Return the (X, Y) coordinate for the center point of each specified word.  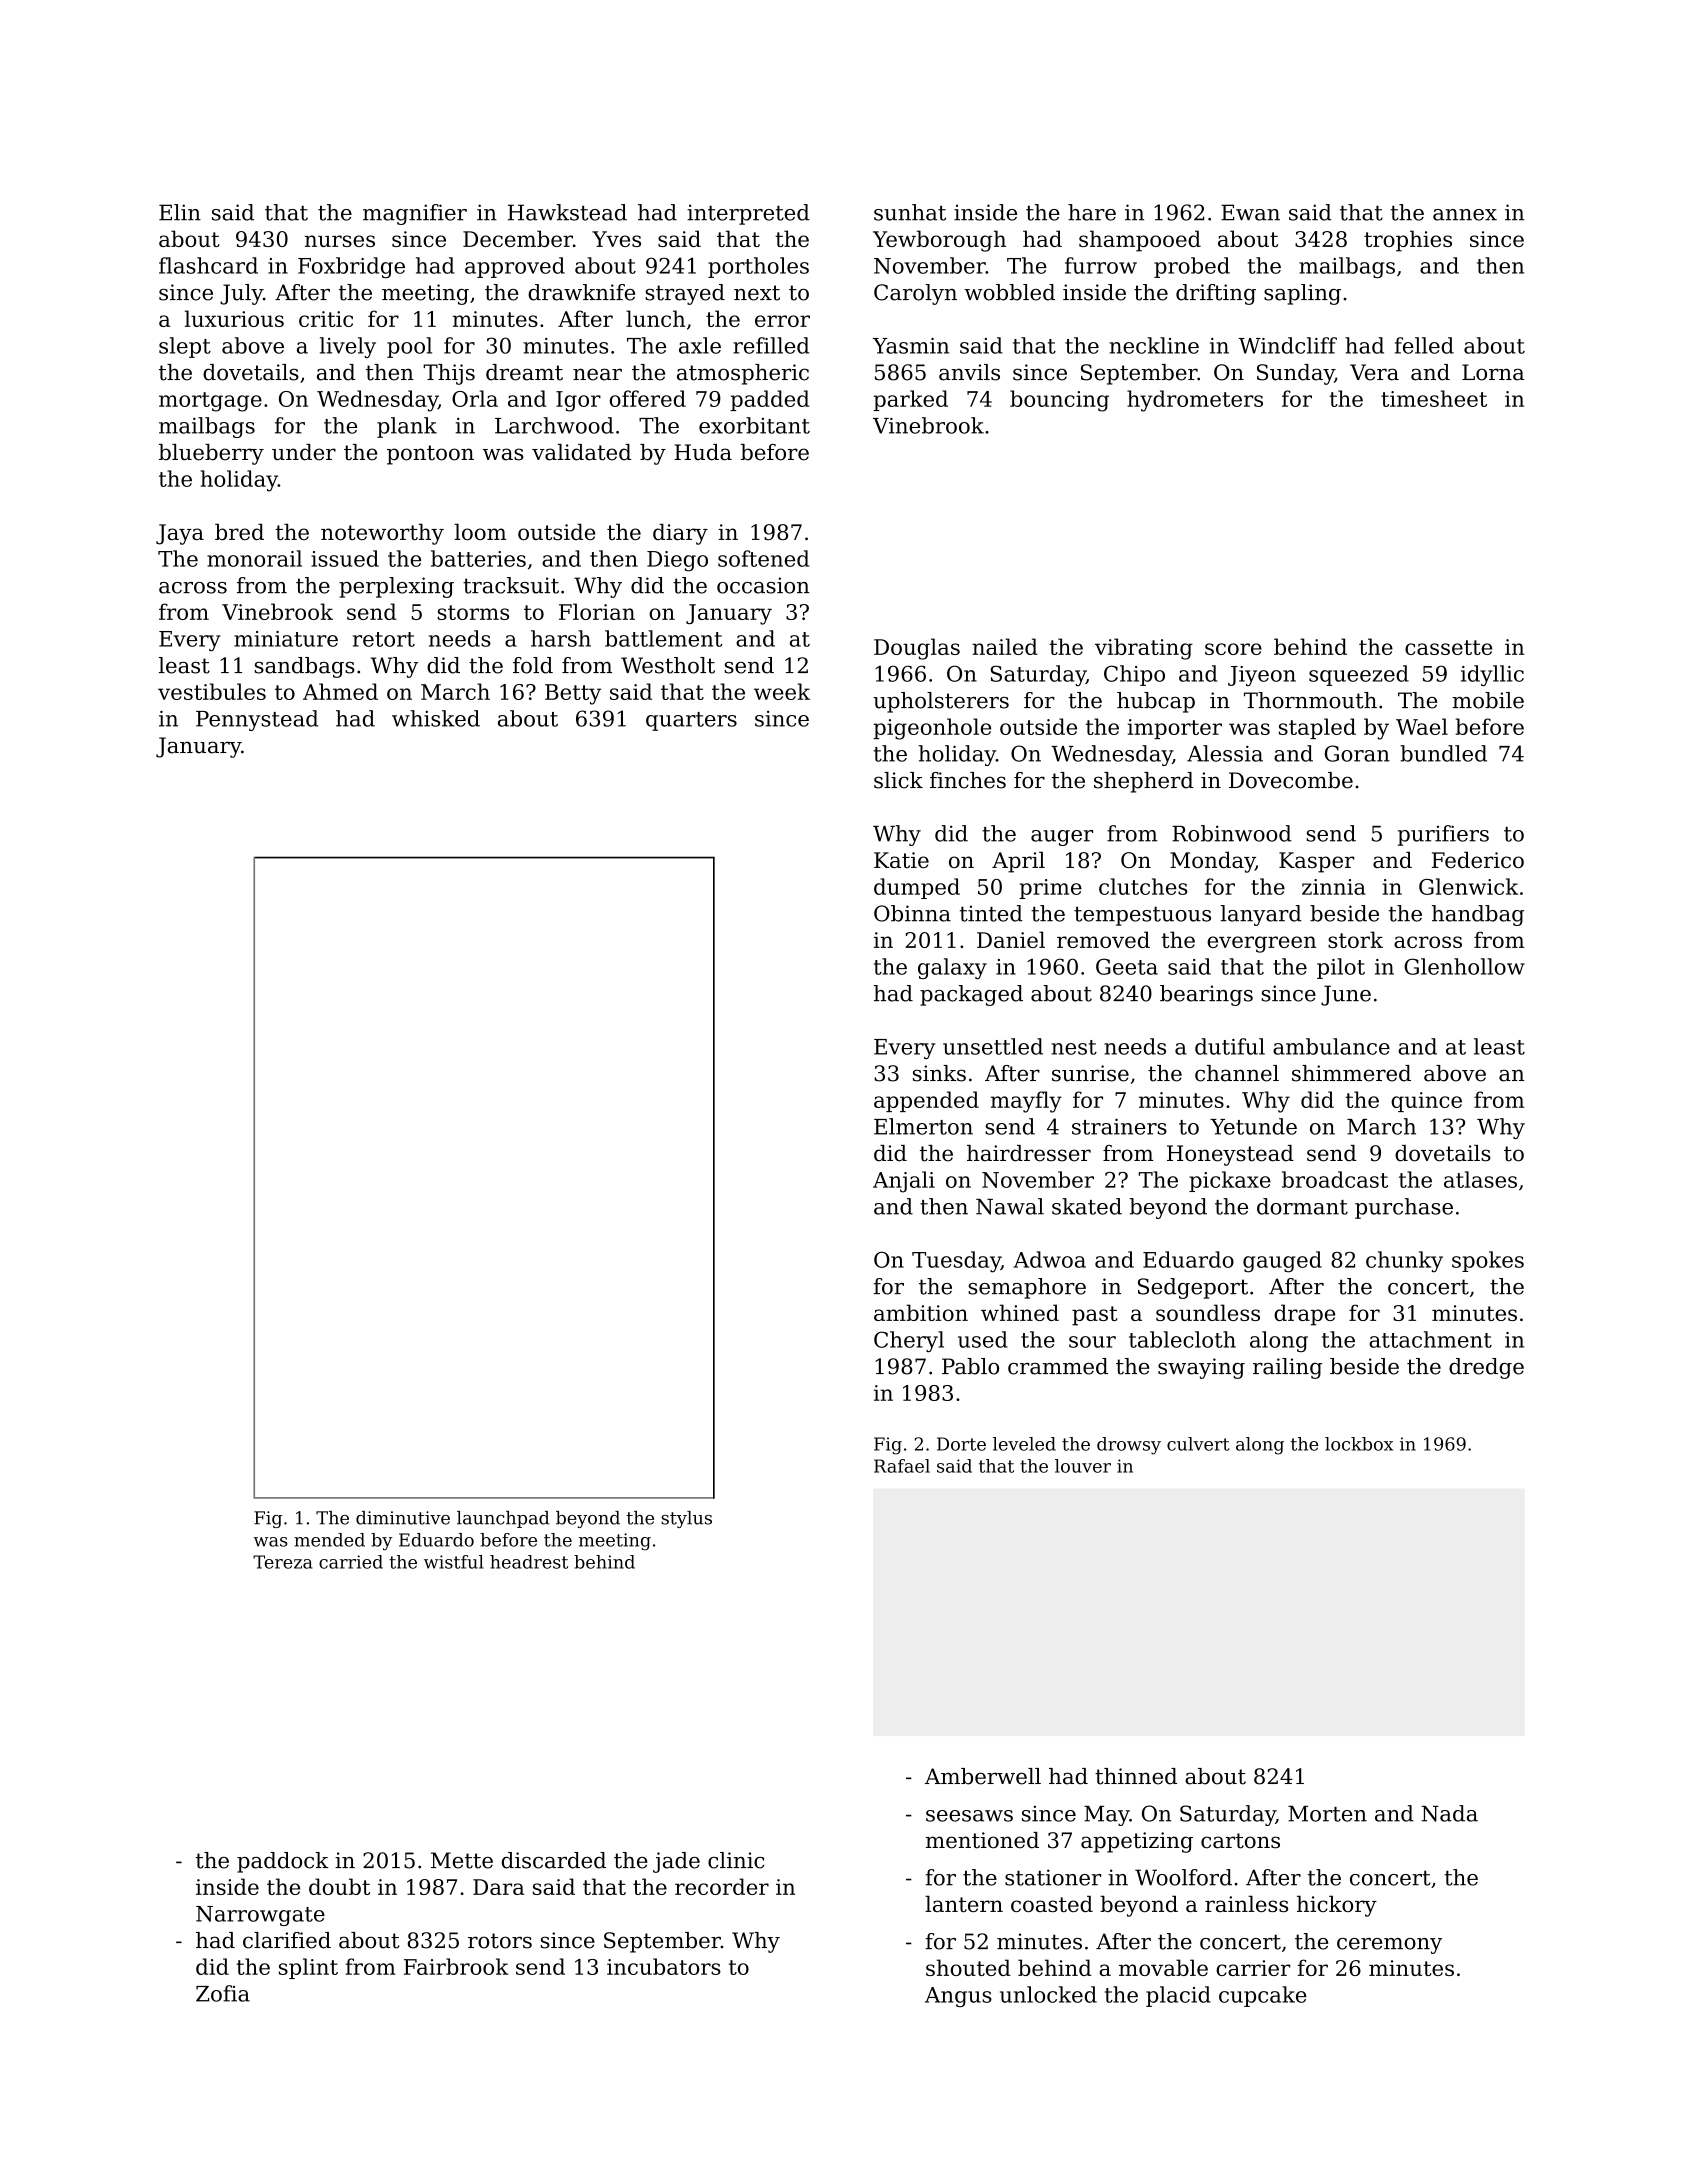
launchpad (503, 1519)
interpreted (748, 214)
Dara (498, 1887)
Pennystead (257, 720)
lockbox (1359, 1444)
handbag (1478, 915)
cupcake (1263, 1996)
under (304, 452)
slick (898, 780)
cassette (1448, 647)
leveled (1024, 1444)
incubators (664, 1966)
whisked (436, 718)
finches (968, 780)
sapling (1302, 294)
